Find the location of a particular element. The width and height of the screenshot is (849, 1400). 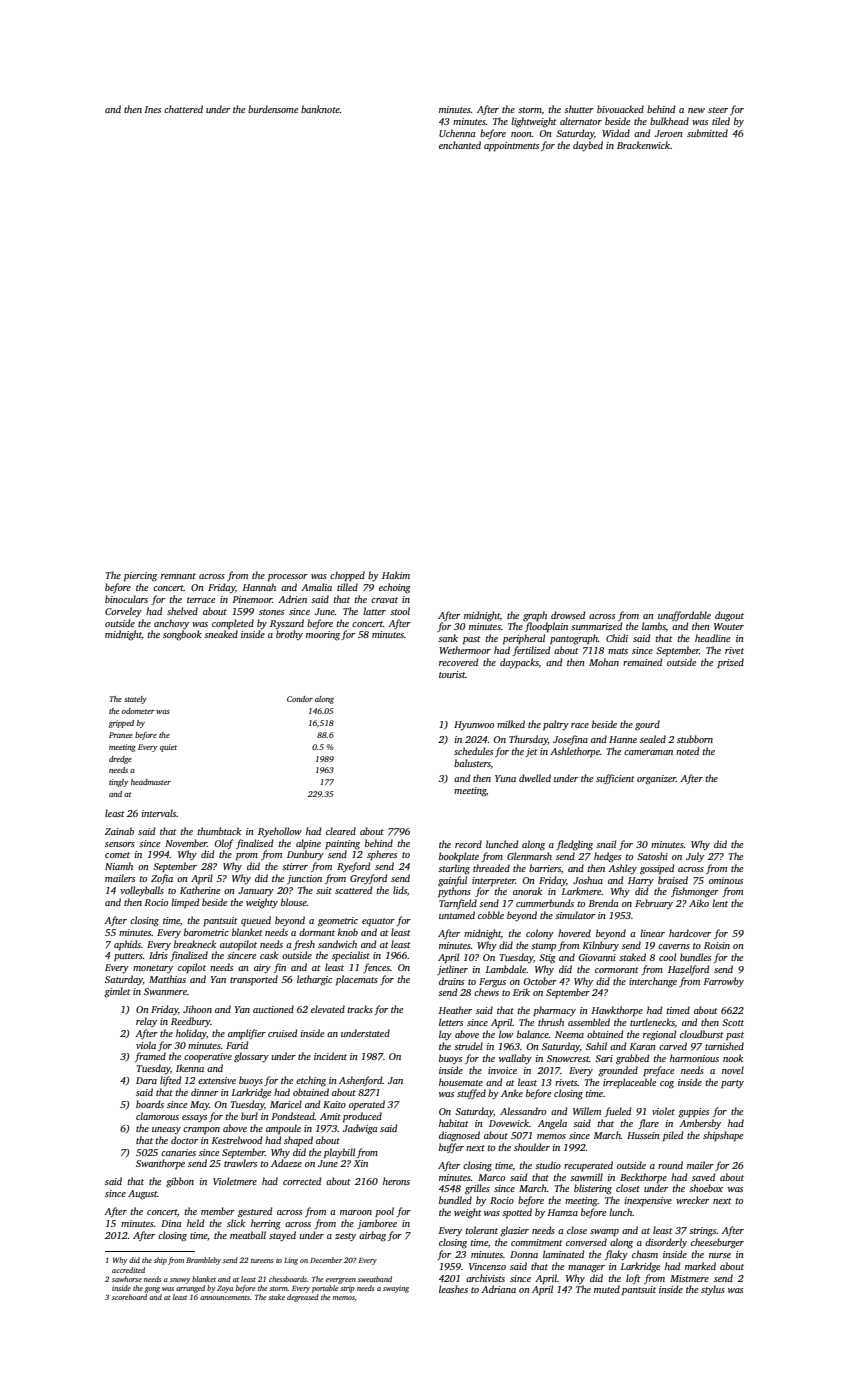

milked is located at coordinates (511, 724).
